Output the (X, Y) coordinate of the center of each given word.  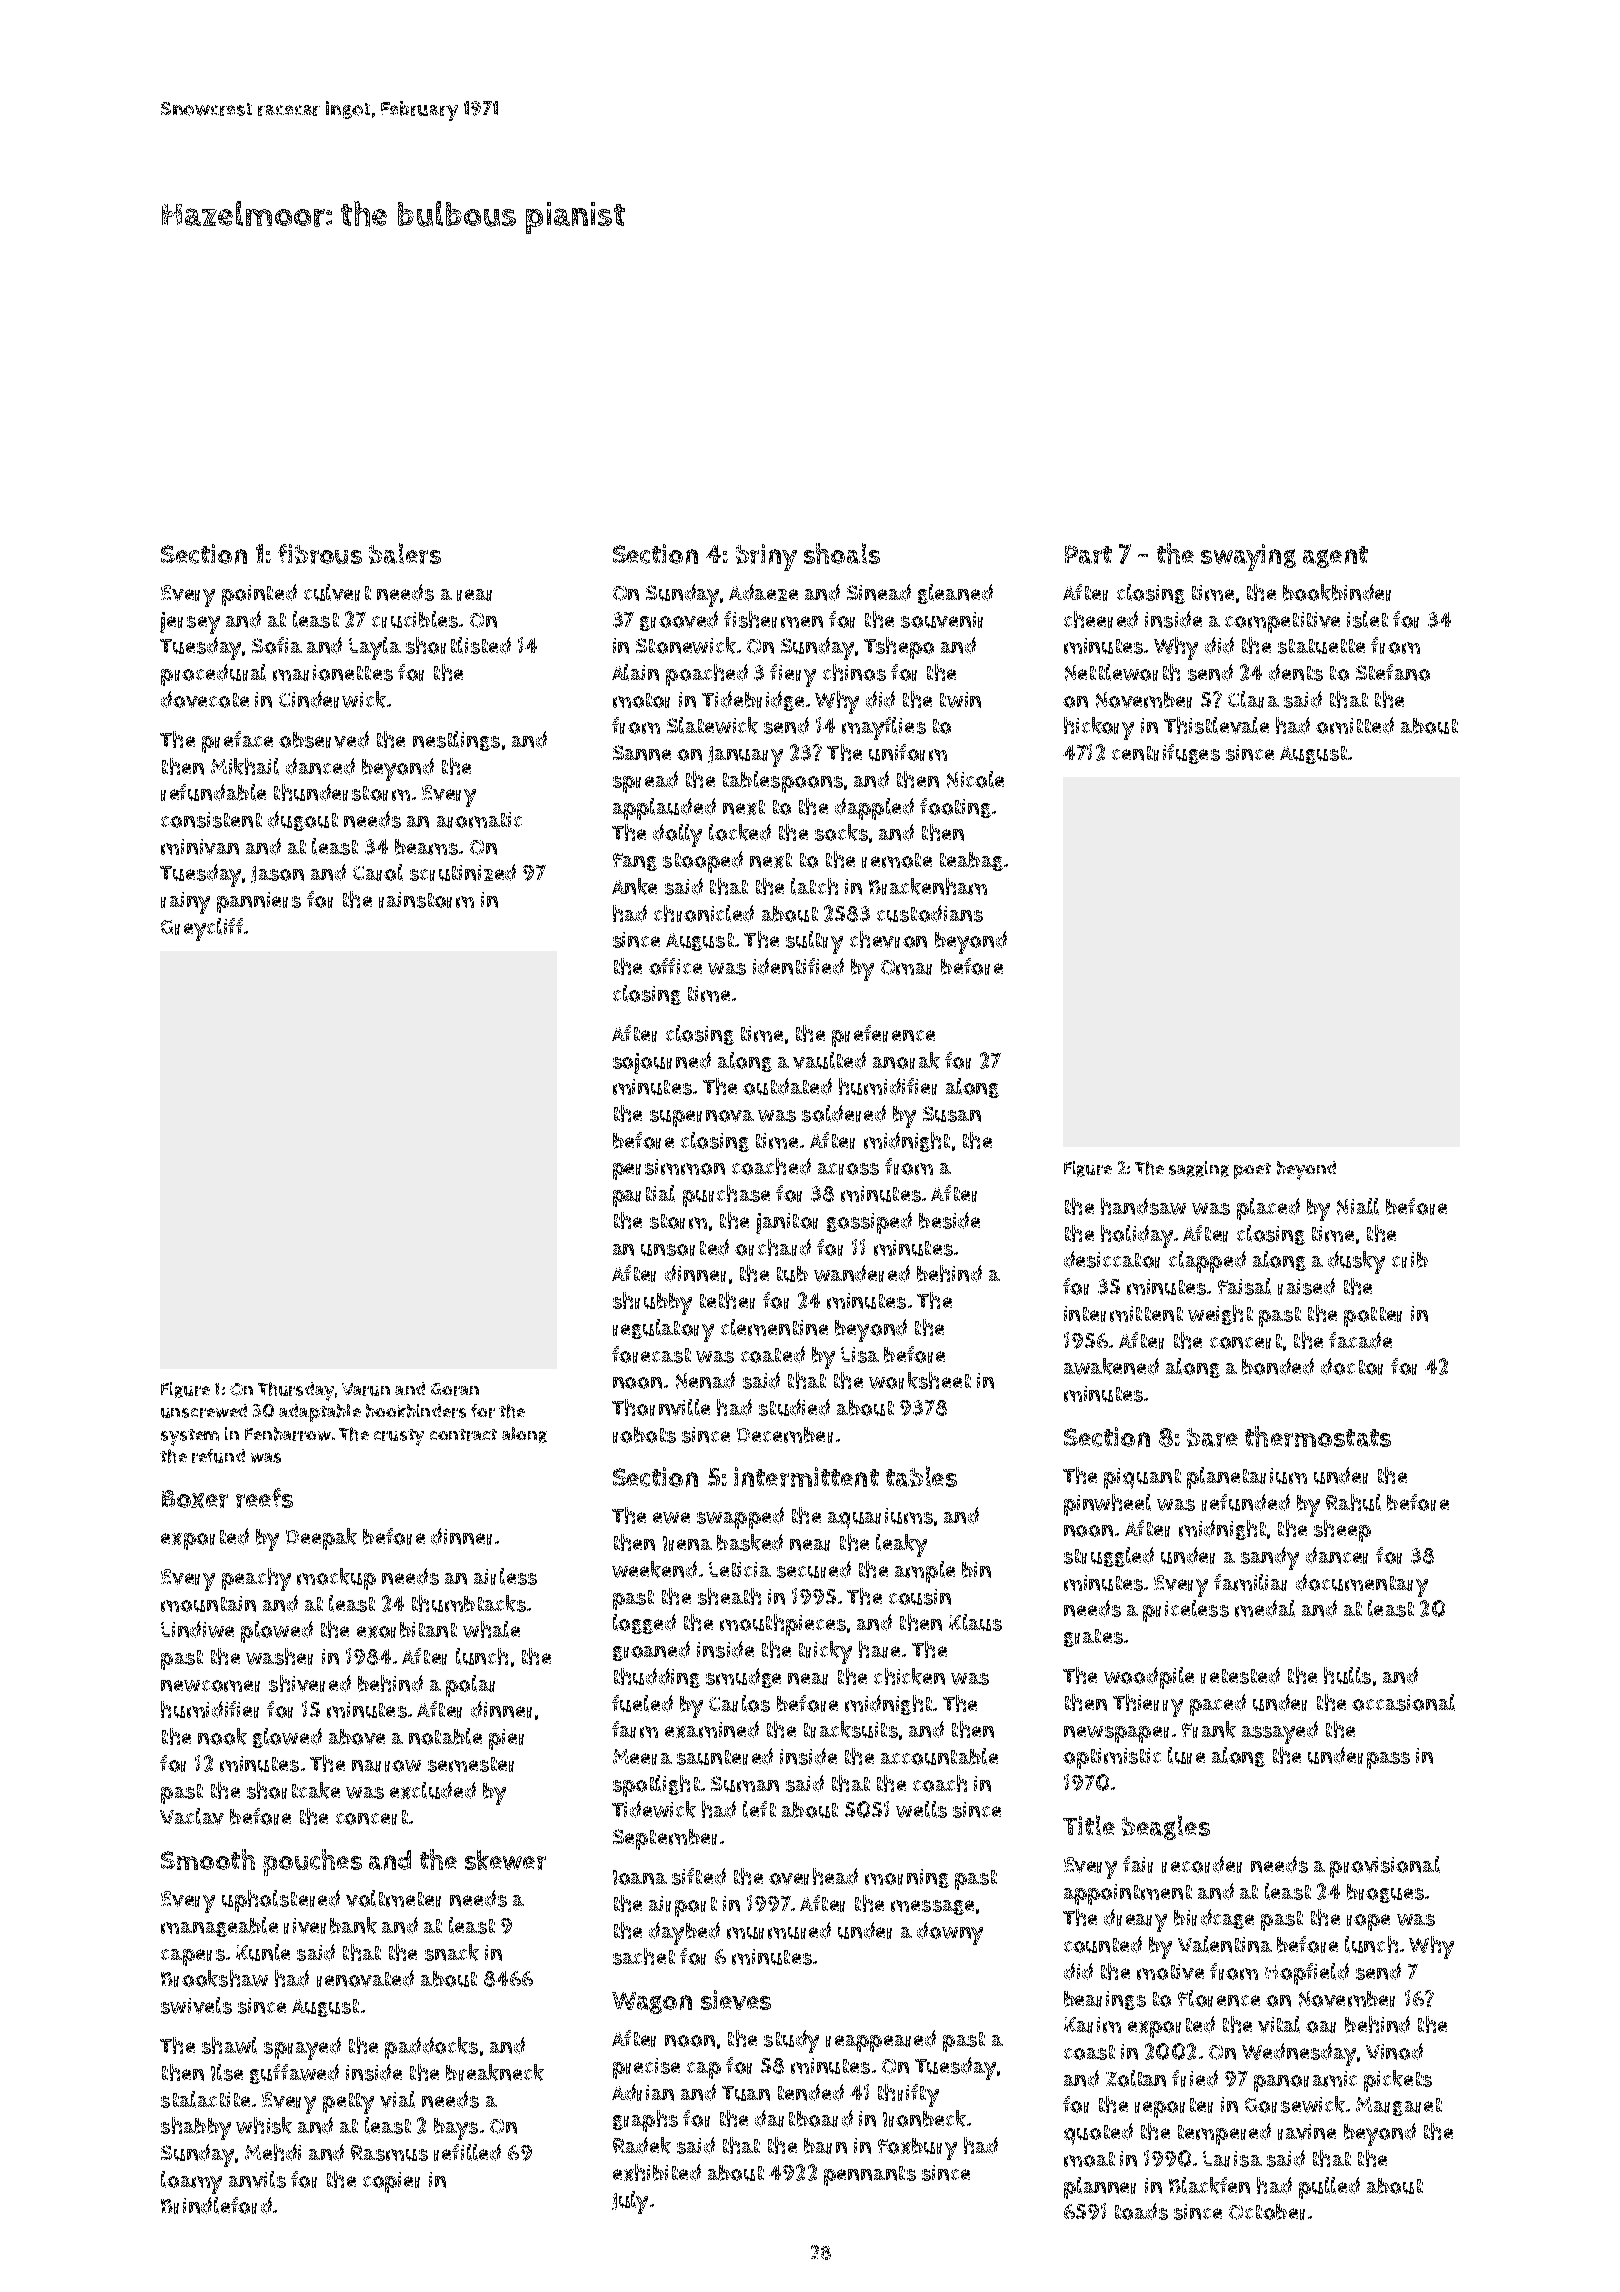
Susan (952, 1114)
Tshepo (899, 648)
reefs (264, 1498)
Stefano (1393, 672)
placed (1268, 1209)
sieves (736, 2000)
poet (1252, 1171)
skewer (505, 1860)
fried (1195, 2078)
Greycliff (202, 929)
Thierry (1148, 1705)
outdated (787, 1086)
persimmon (669, 1169)
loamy (191, 2182)
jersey (190, 623)
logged (644, 1624)
